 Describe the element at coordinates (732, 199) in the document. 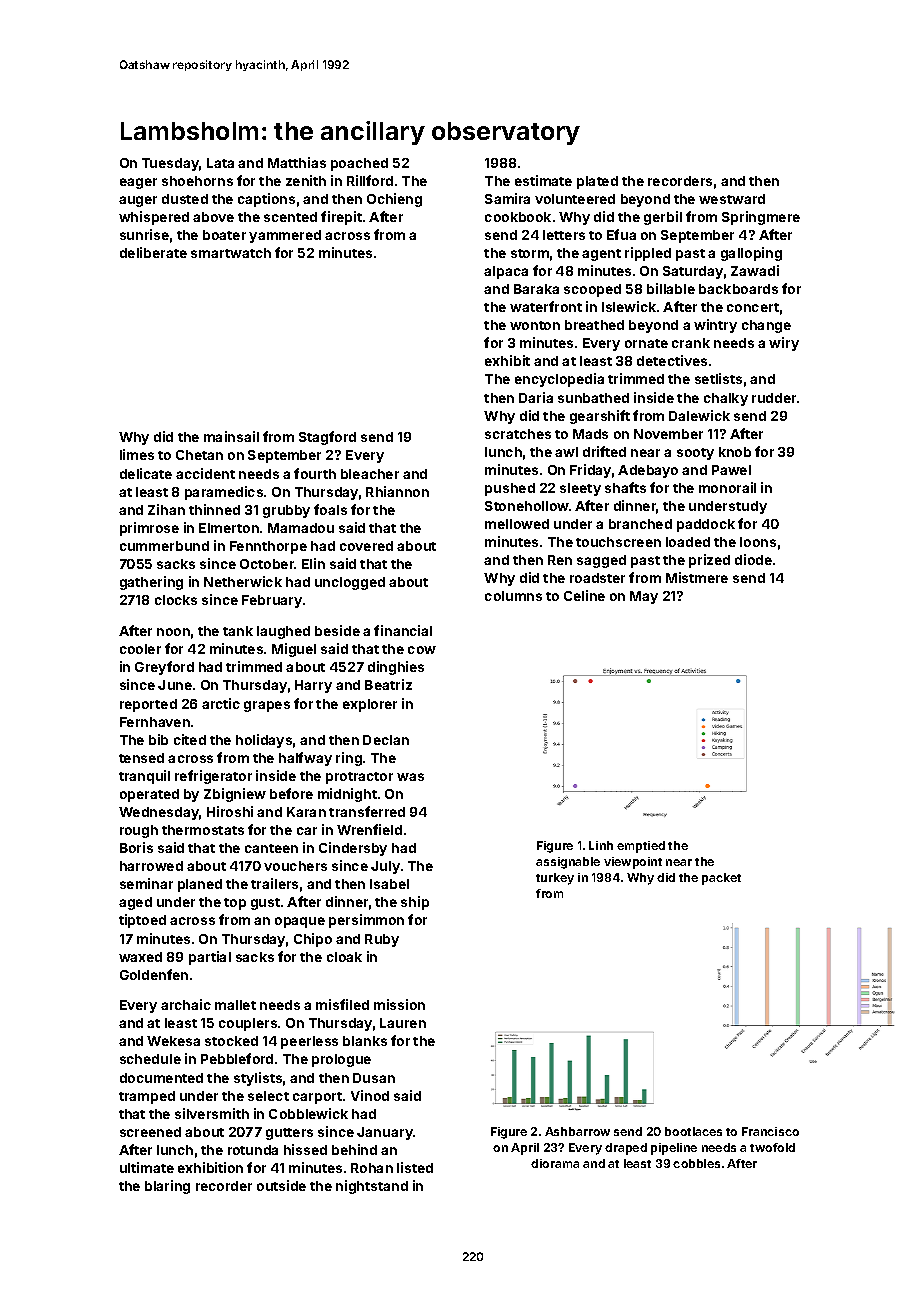

I see `westward` at that location.
